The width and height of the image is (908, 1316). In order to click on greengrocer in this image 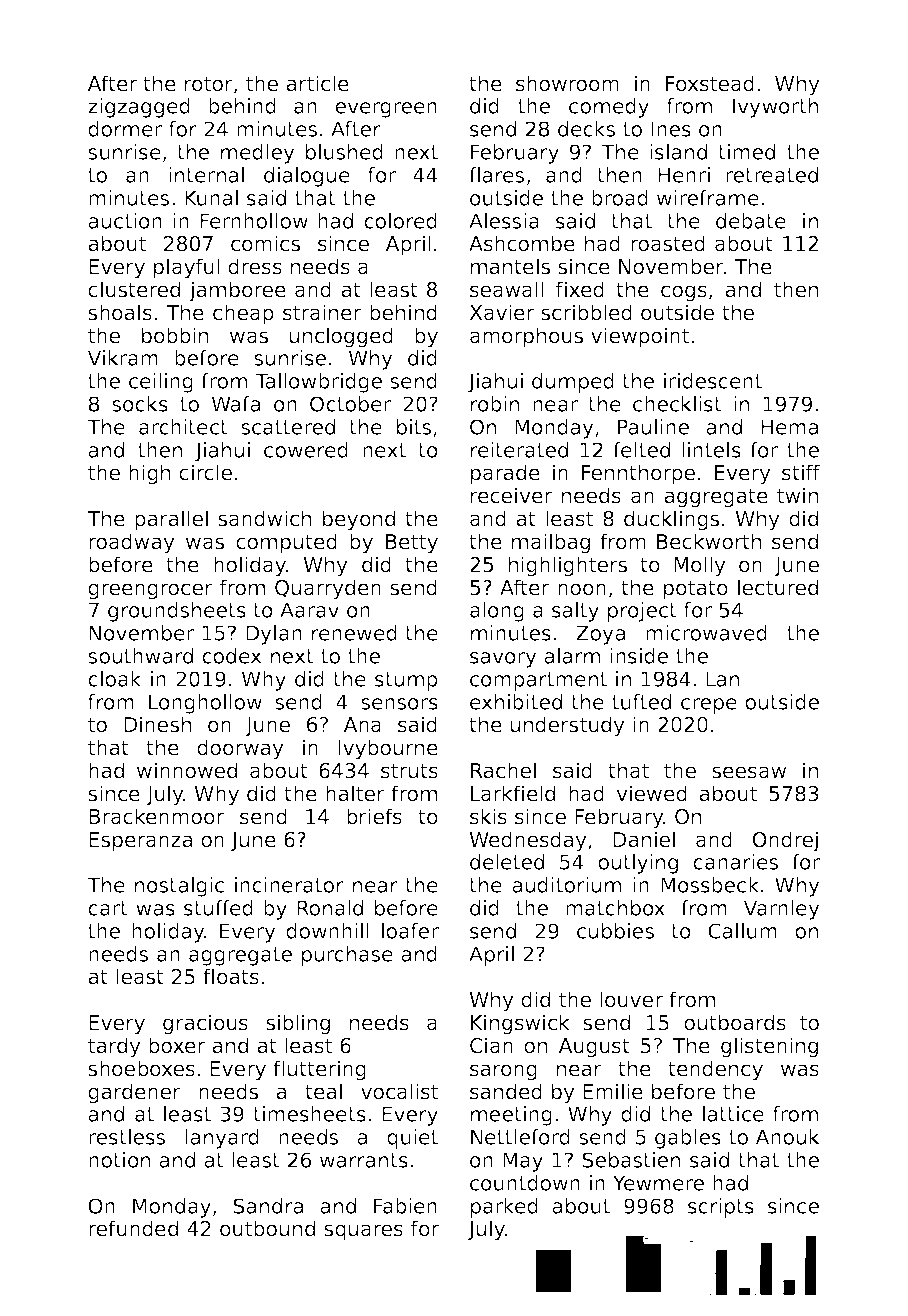, I will do `click(150, 591)`.
